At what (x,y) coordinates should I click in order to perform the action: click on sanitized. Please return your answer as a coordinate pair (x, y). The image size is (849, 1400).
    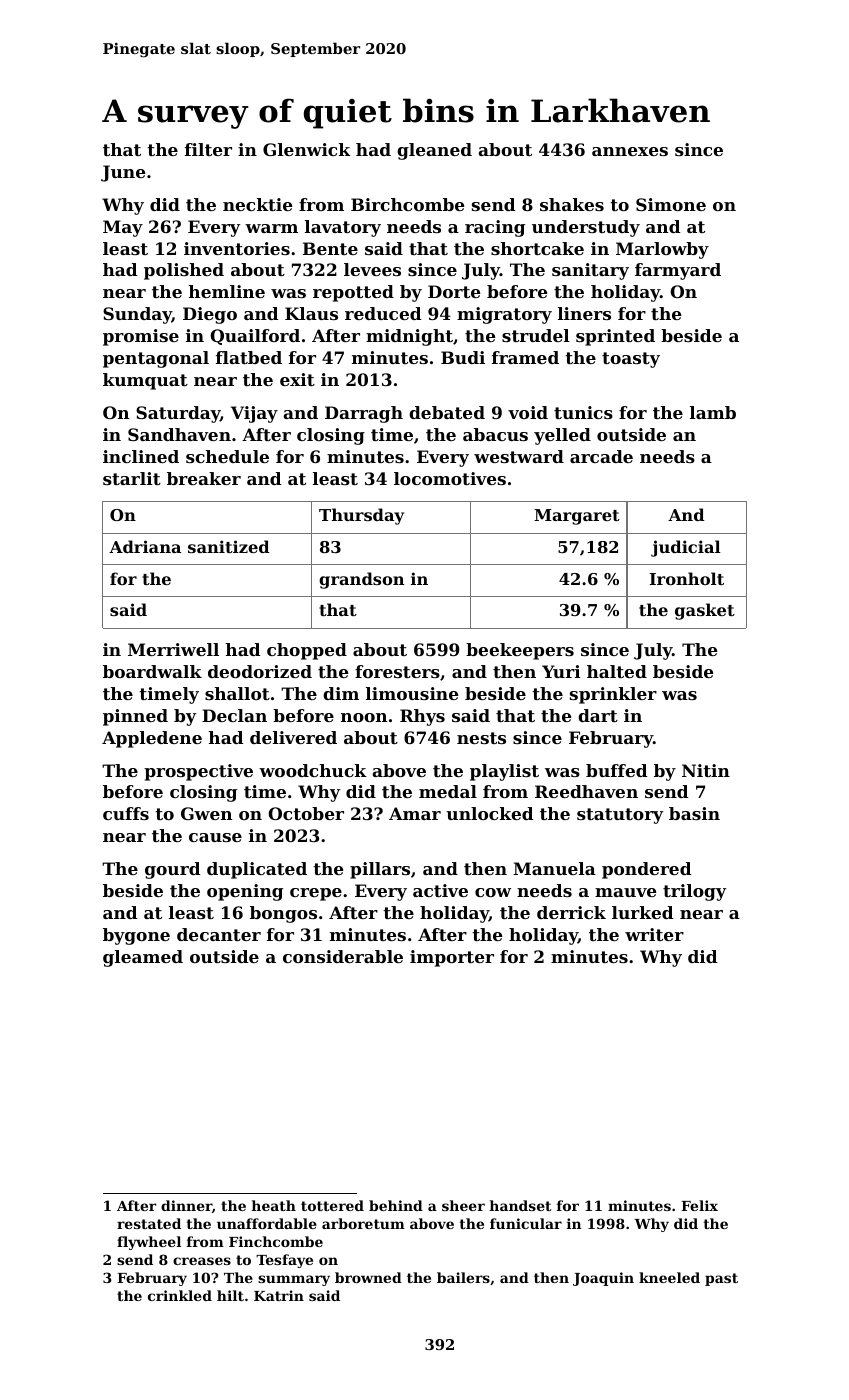
    Looking at the image, I should click on (229, 546).
